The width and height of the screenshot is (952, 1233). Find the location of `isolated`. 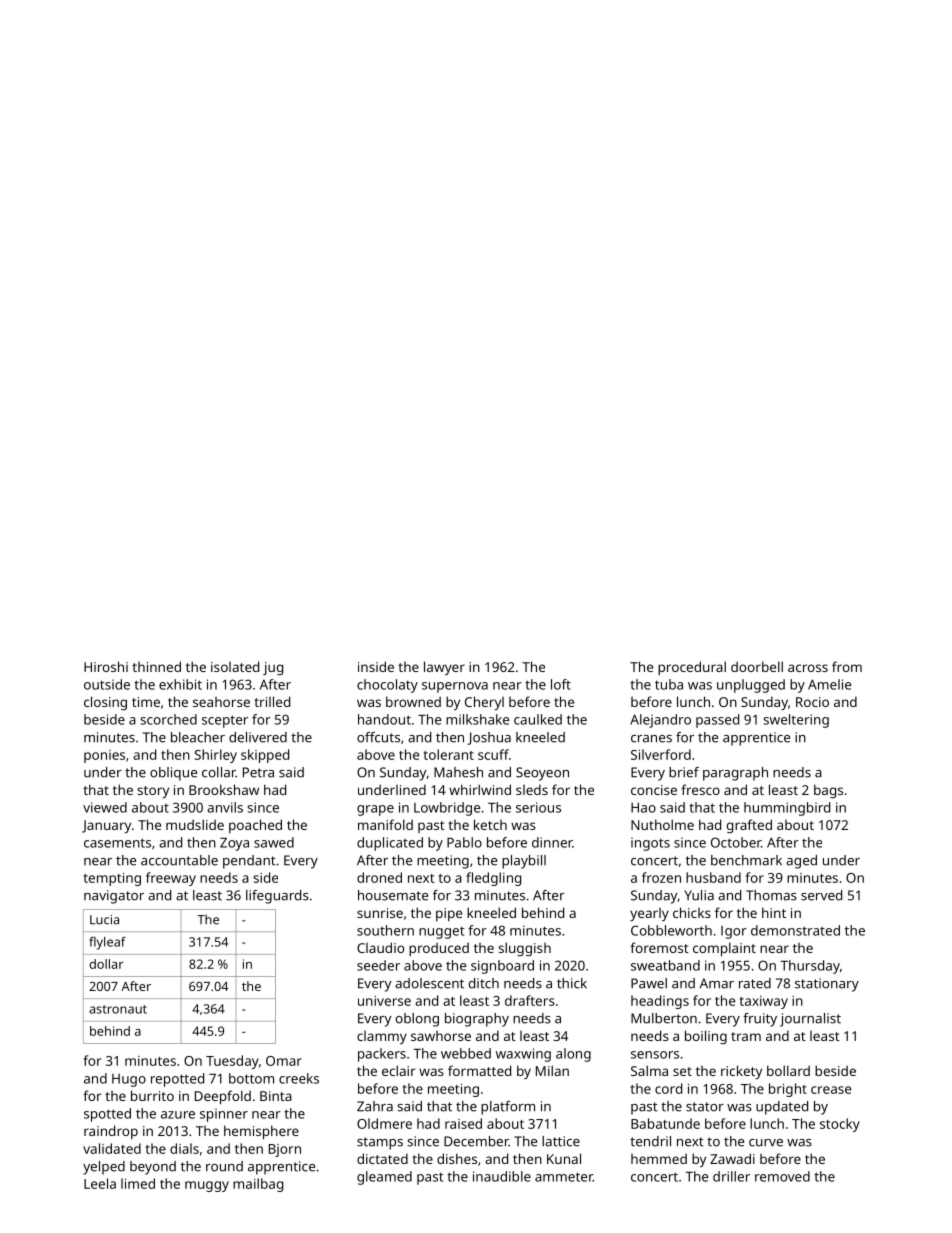

isolated is located at coordinates (235, 666).
